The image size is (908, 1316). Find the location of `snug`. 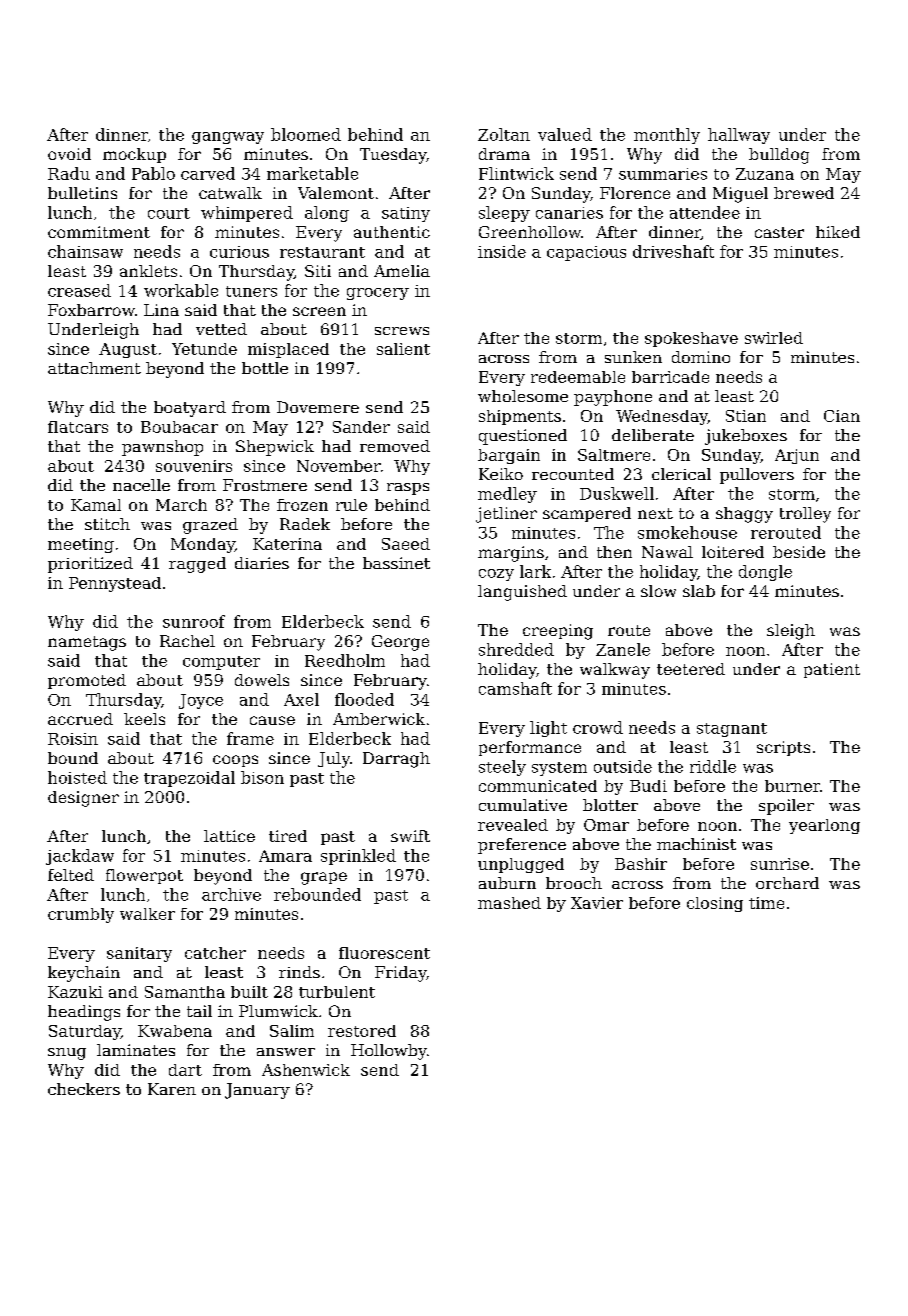

snug is located at coordinates (67, 1054).
